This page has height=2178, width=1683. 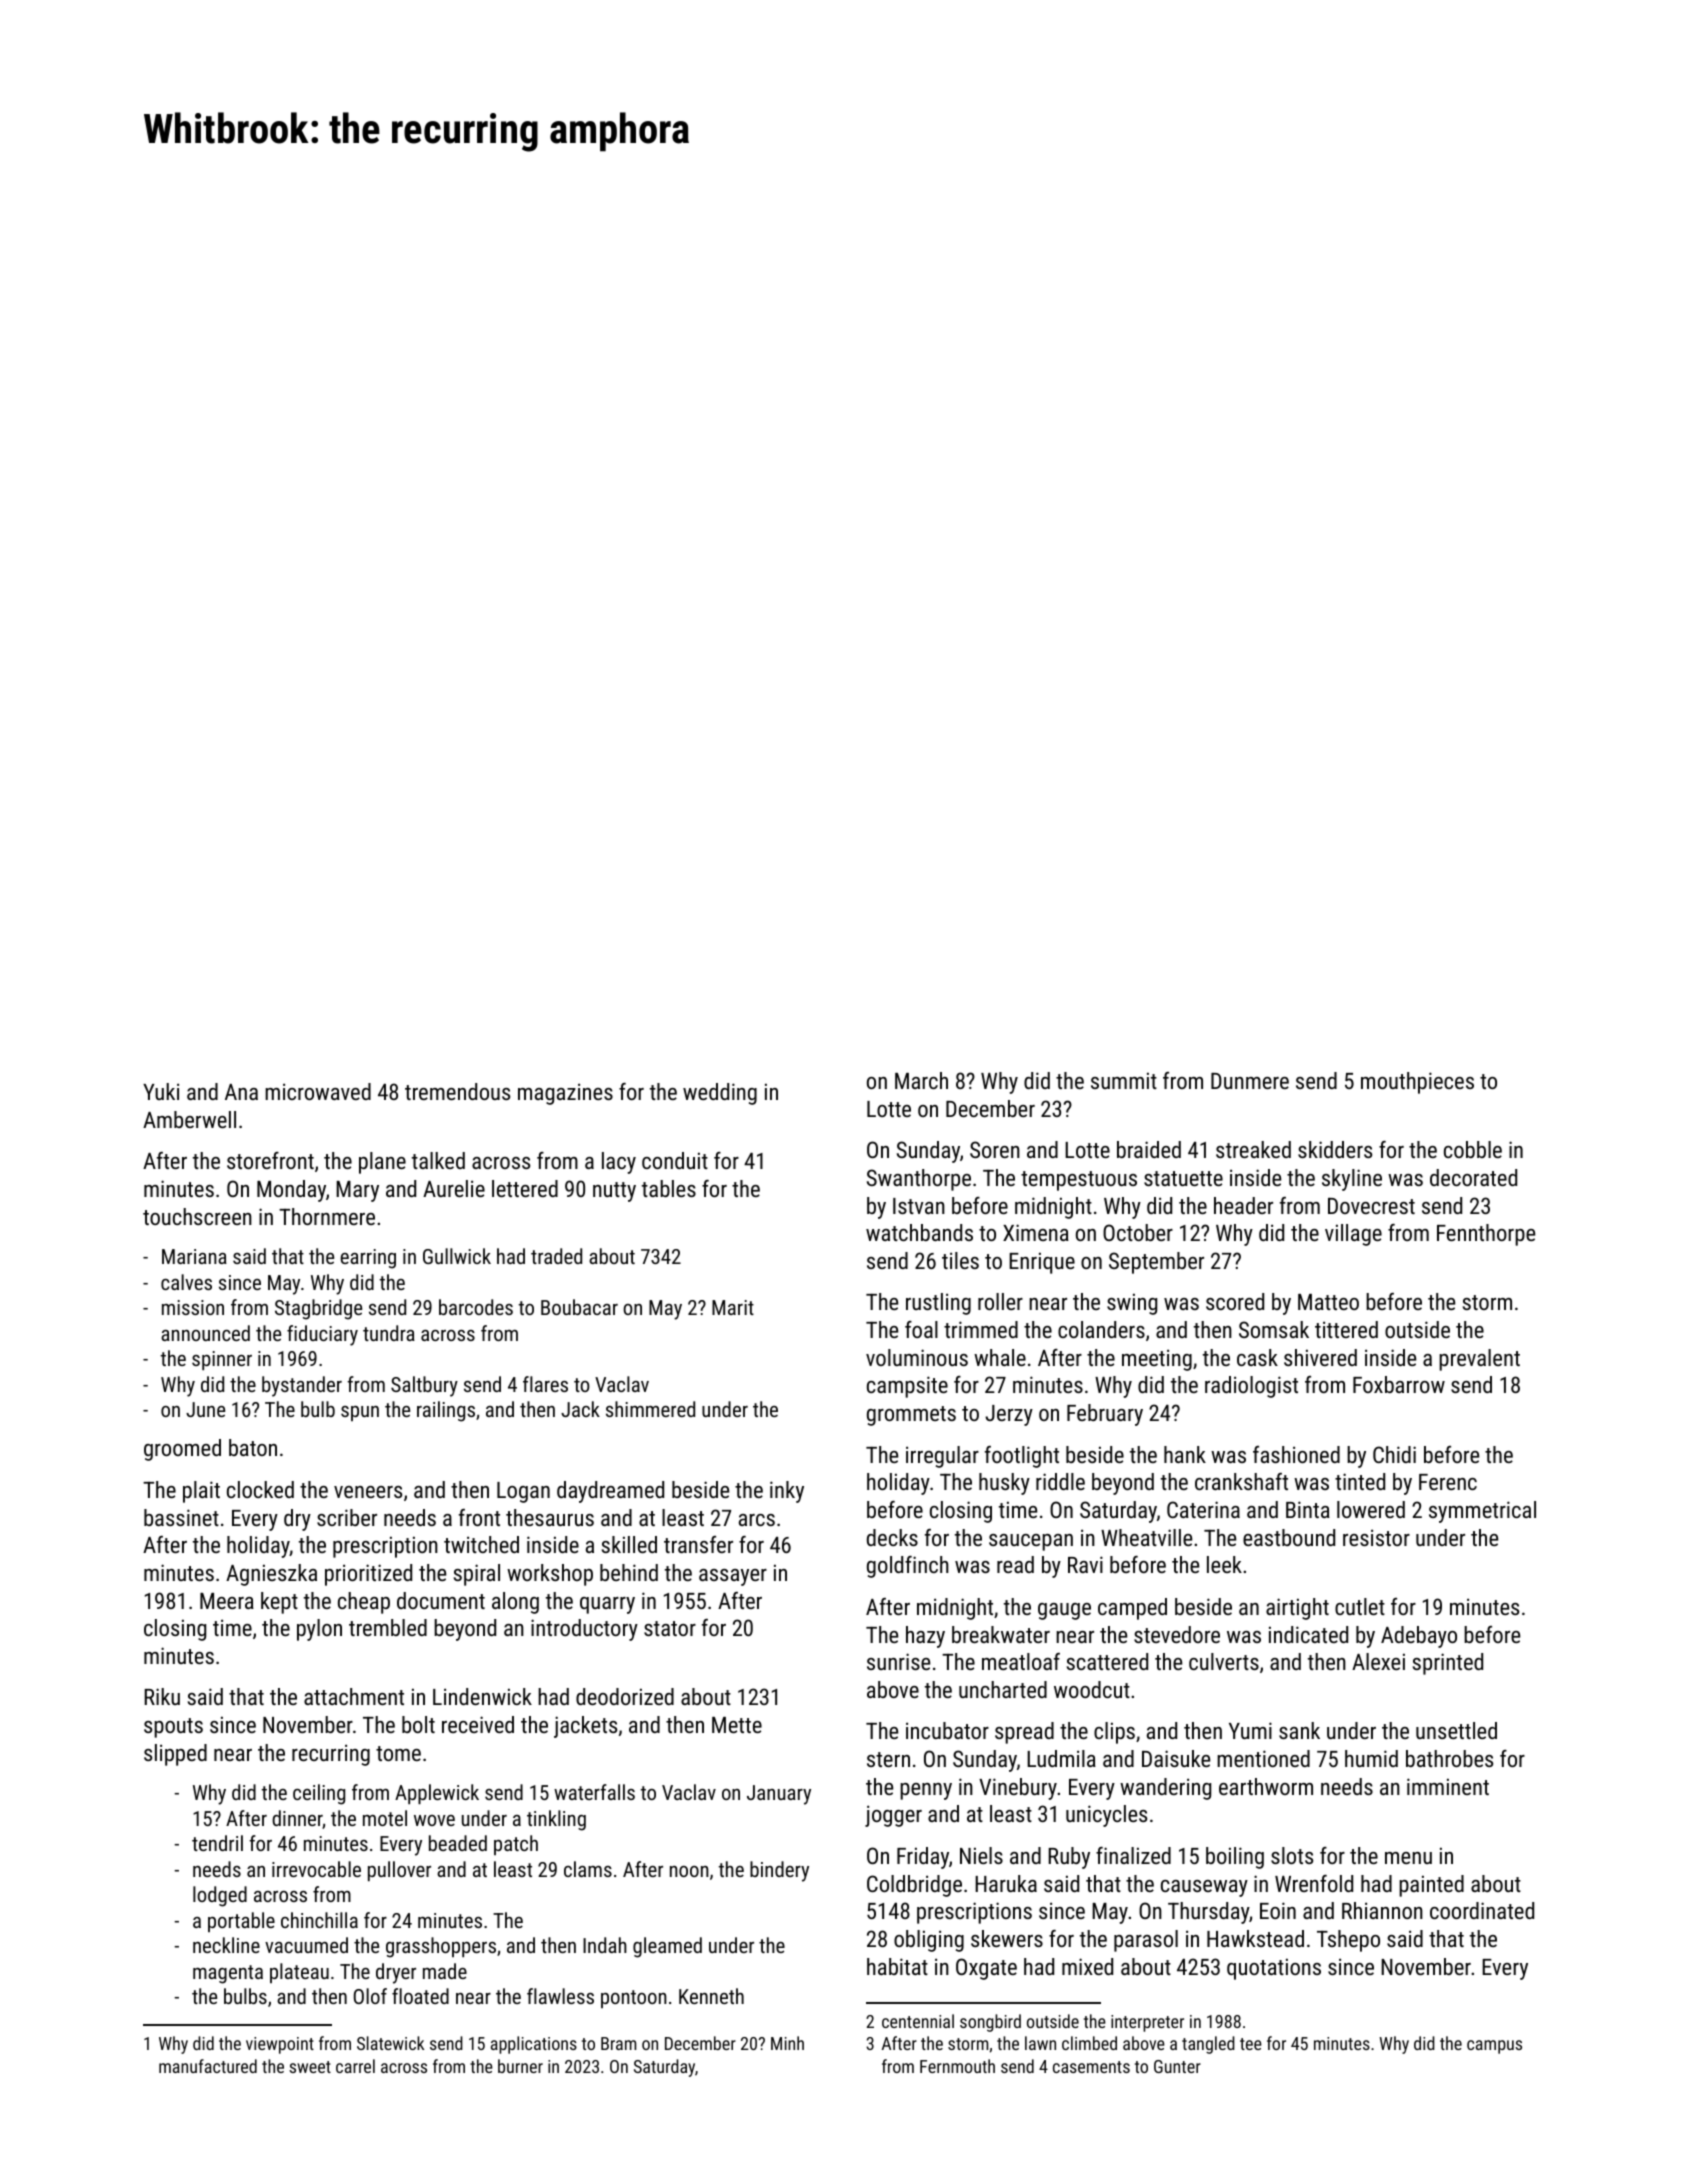 What do you see at coordinates (787, 2043) in the page?
I see `Minh` at bounding box center [787, 2043].
